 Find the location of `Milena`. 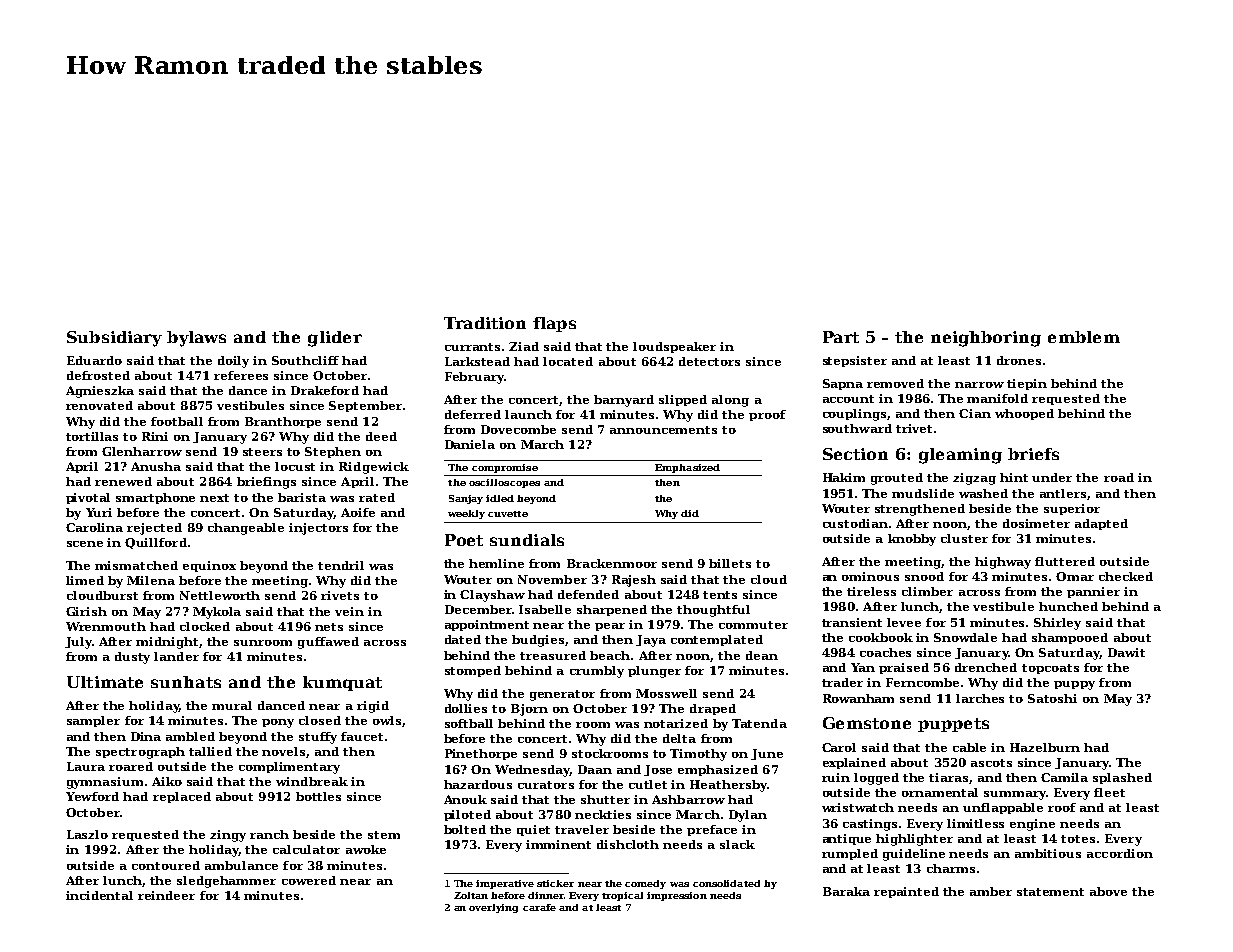

Milena is located at coordinates (151, 580).
